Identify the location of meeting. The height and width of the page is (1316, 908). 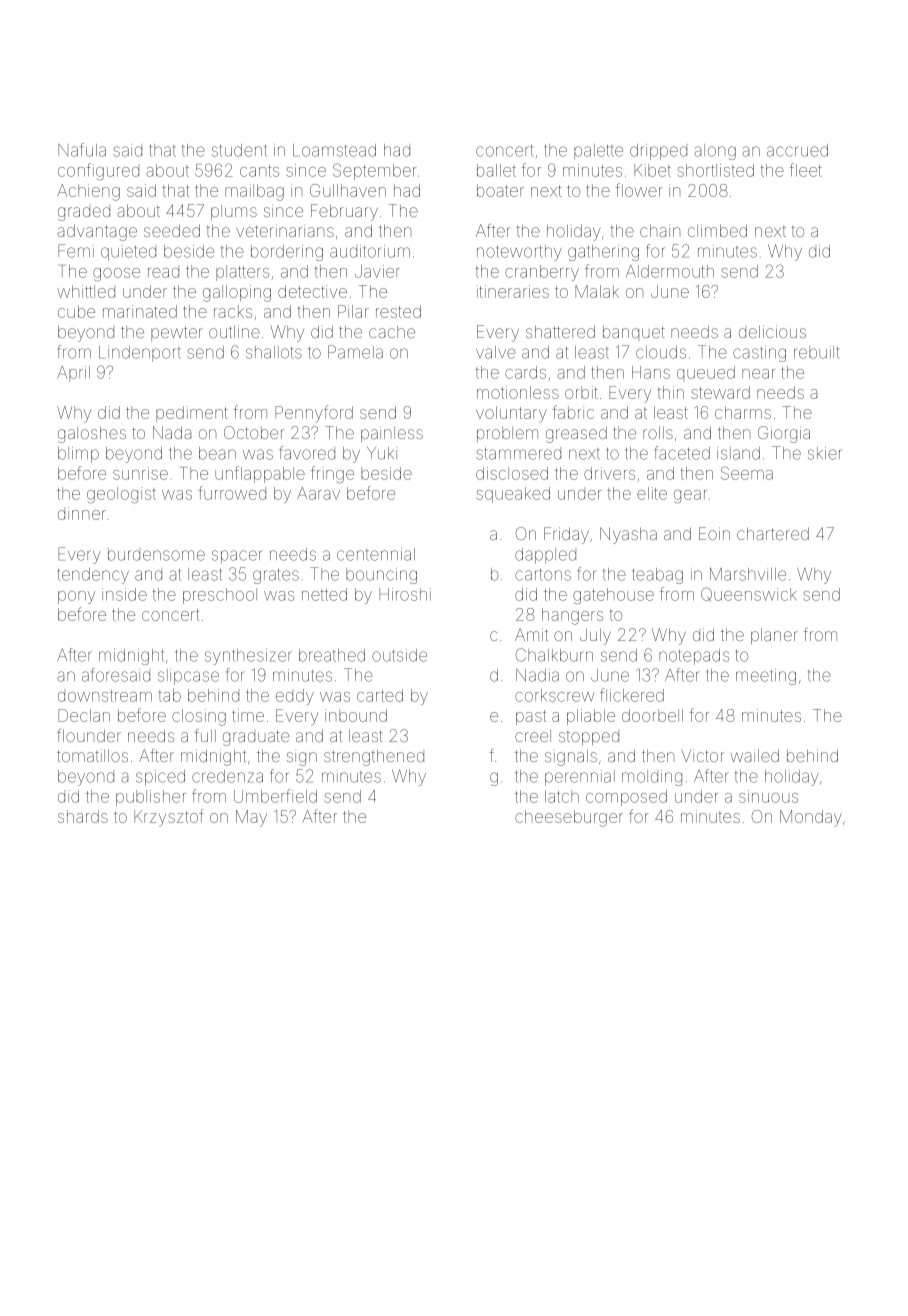
(766, 677).
